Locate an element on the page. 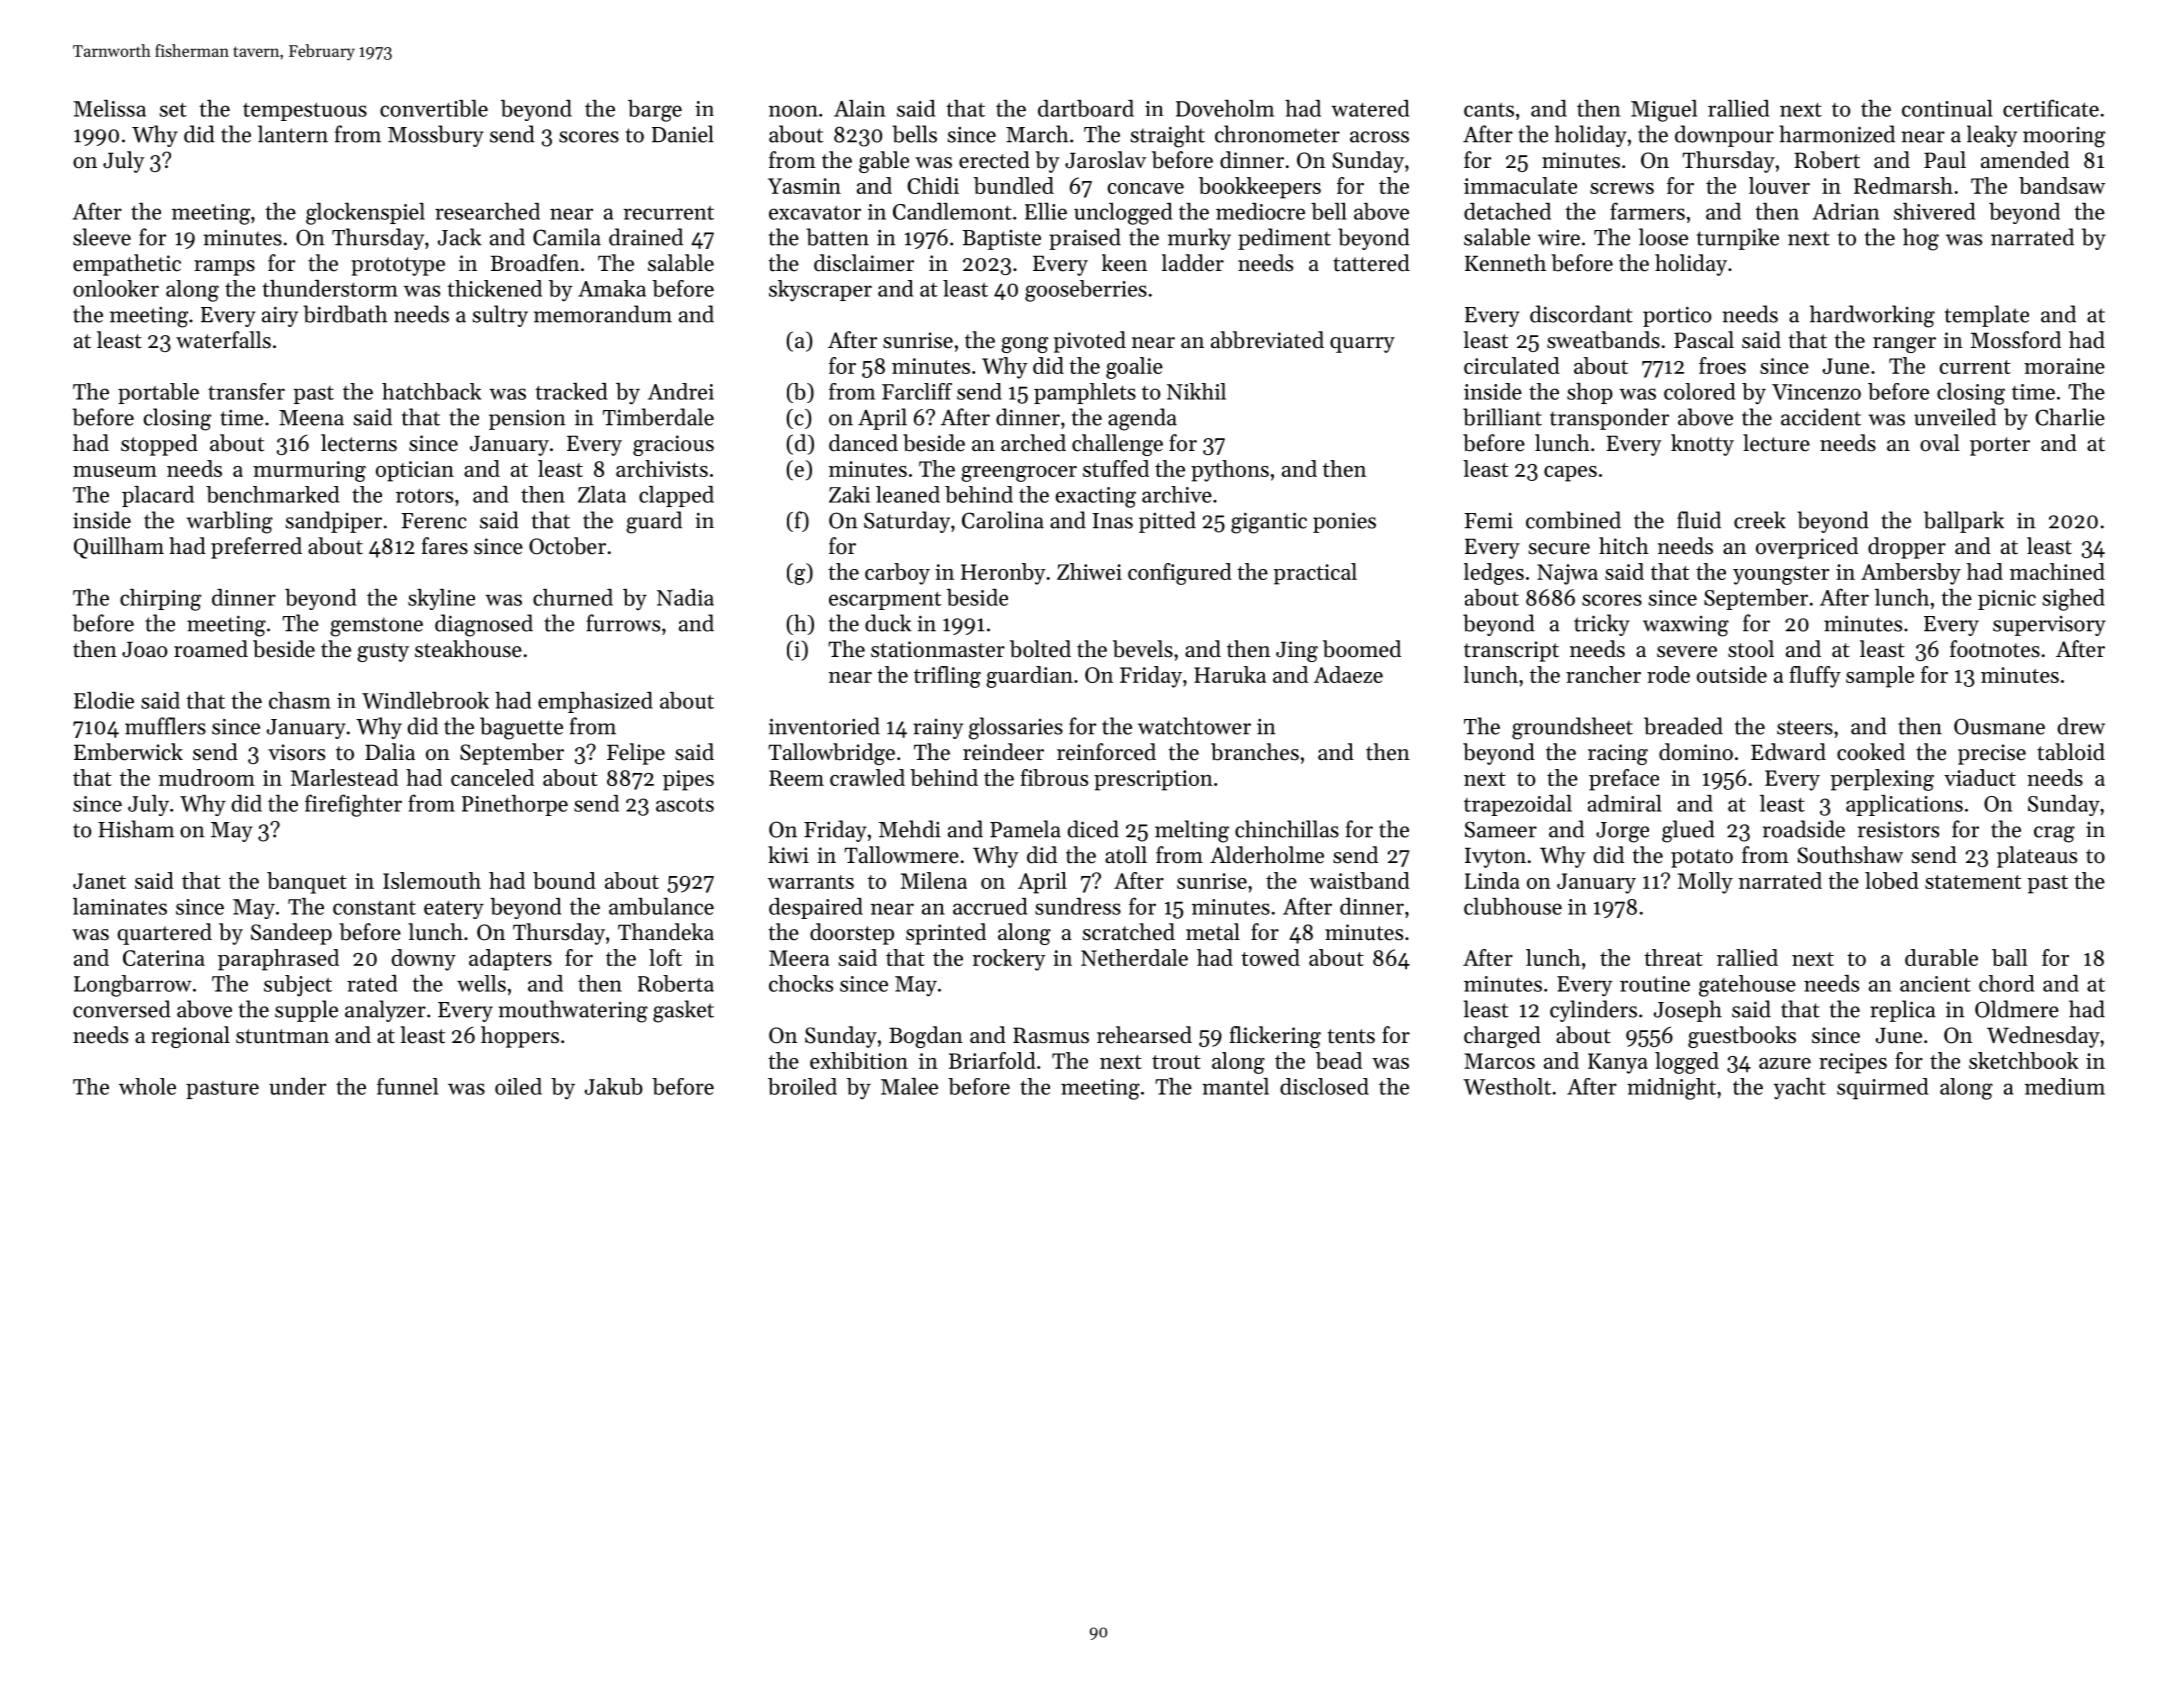  optician is located at coordinates (415, 471).
